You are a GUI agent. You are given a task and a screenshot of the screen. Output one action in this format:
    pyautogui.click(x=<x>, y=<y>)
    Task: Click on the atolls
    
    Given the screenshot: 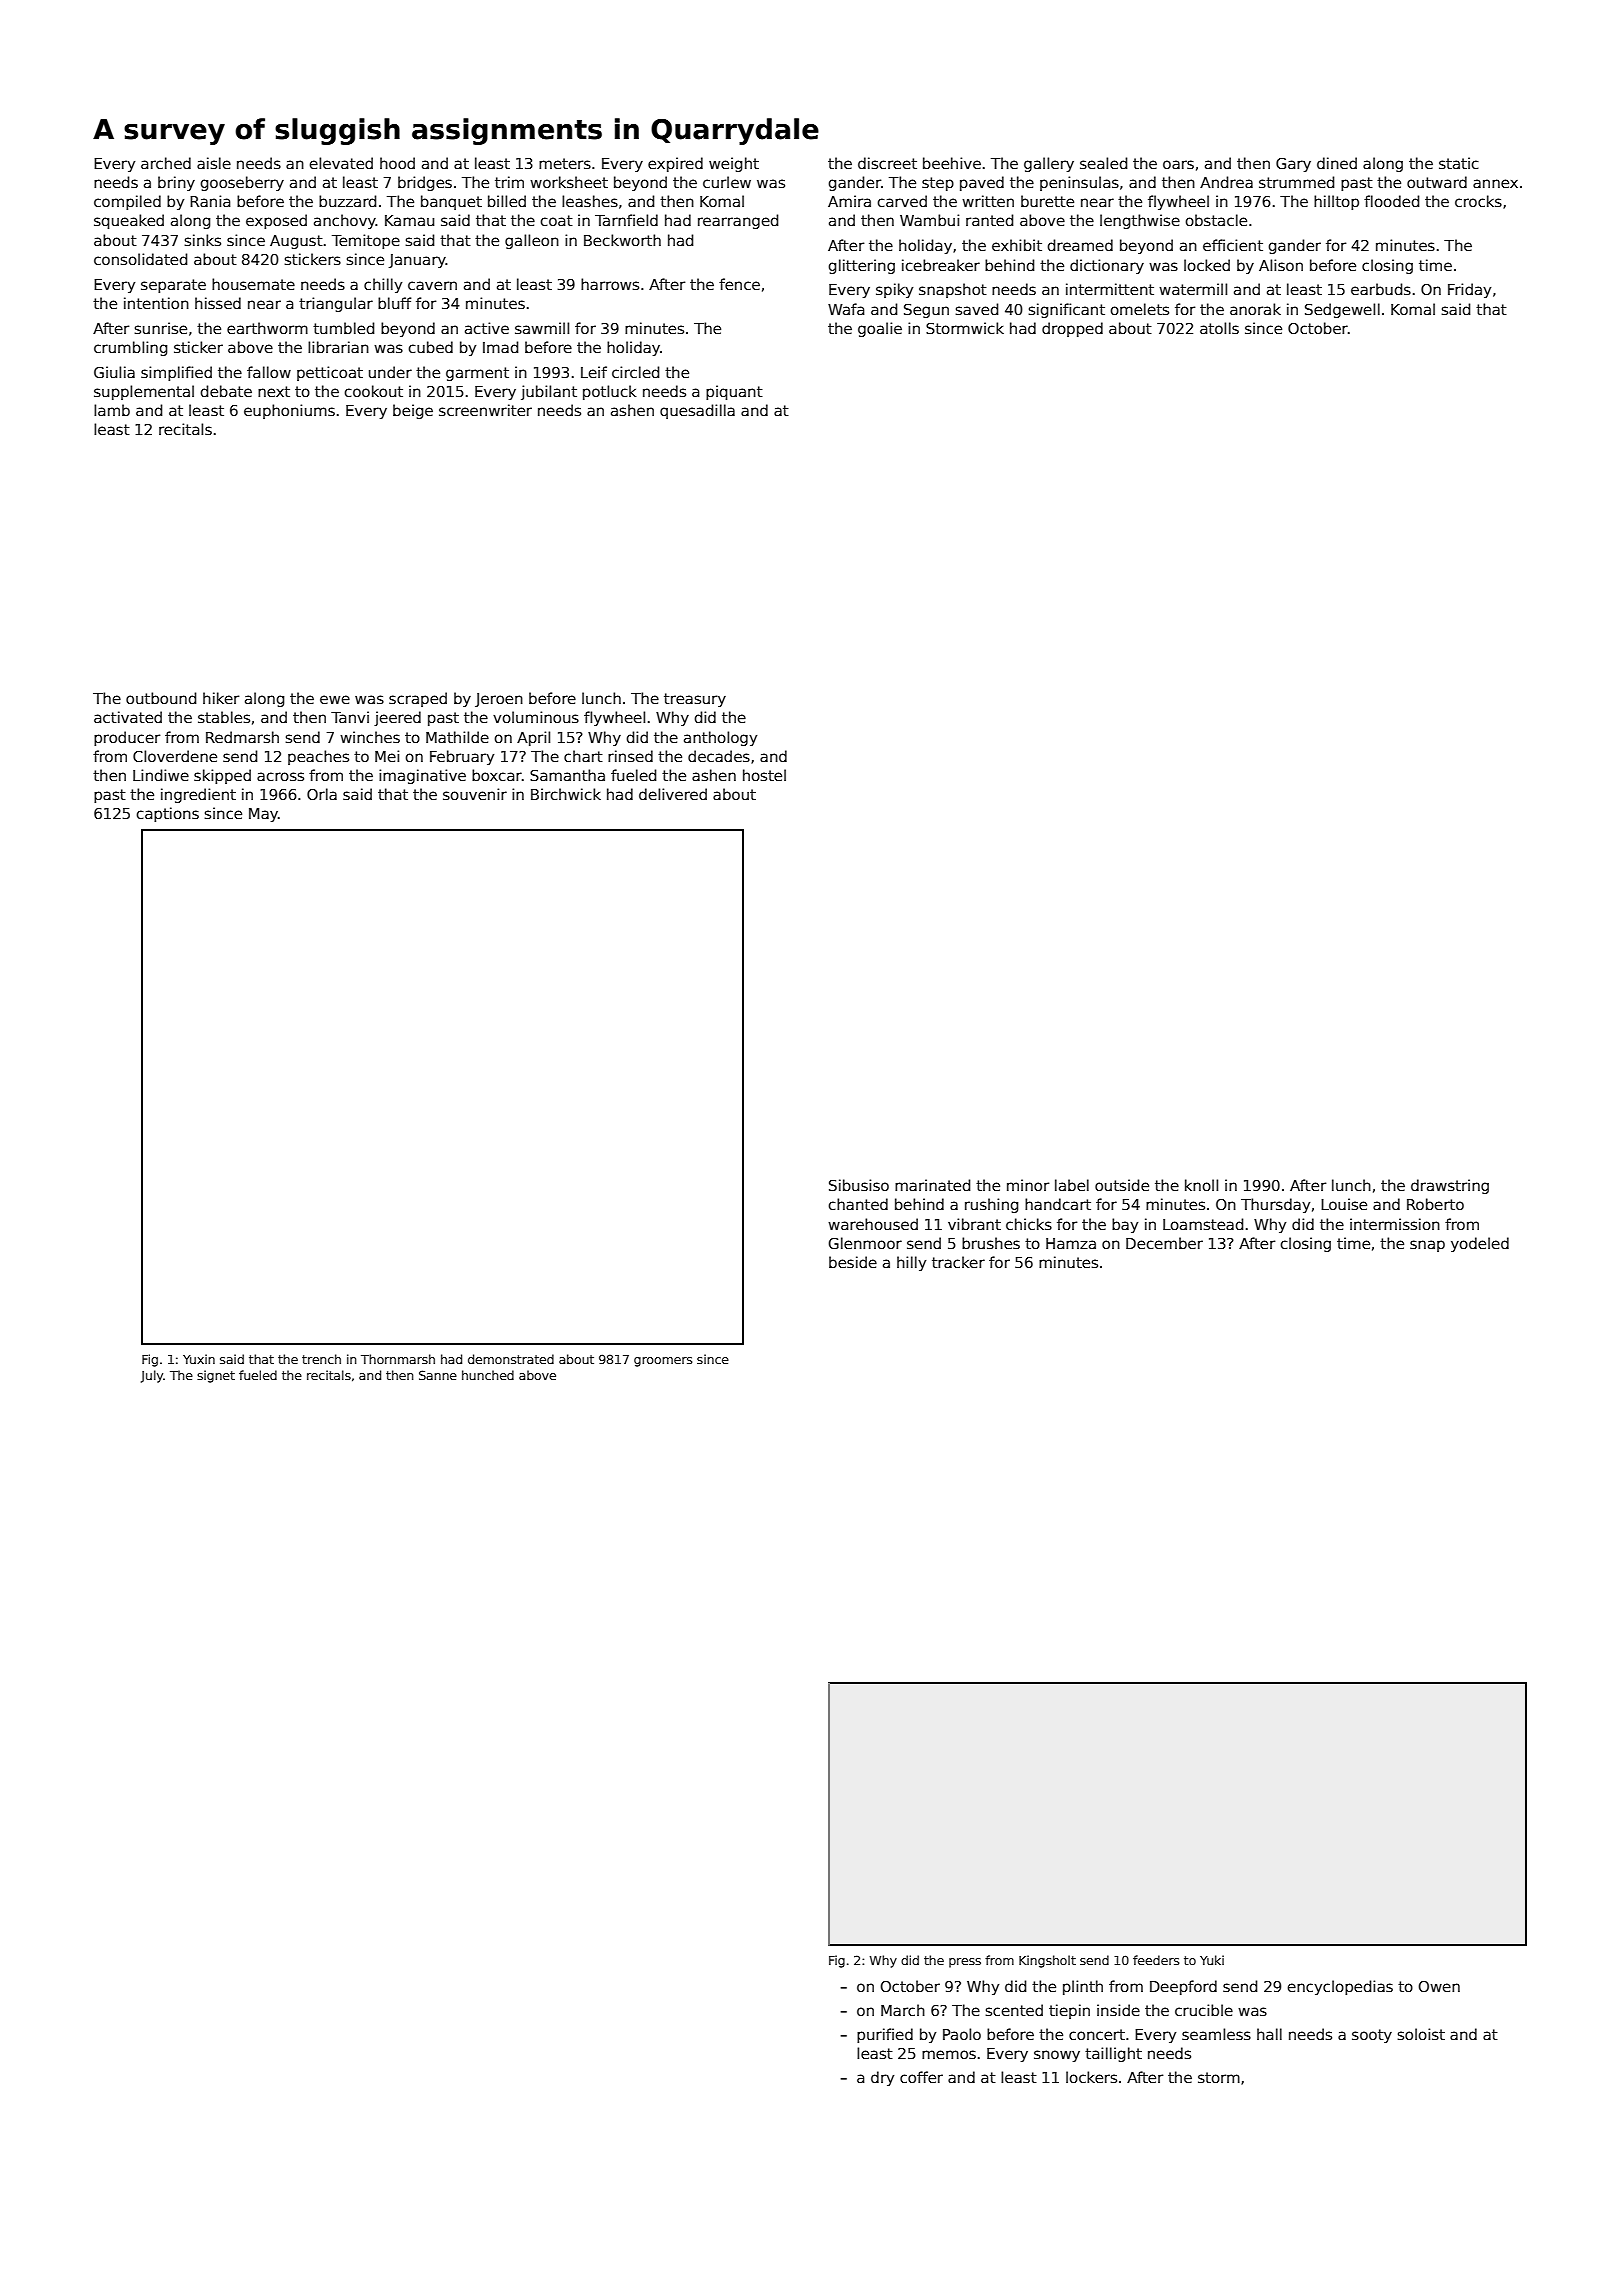 What is the action you would take?
    pyautogui.click(x=1219, y=328)
